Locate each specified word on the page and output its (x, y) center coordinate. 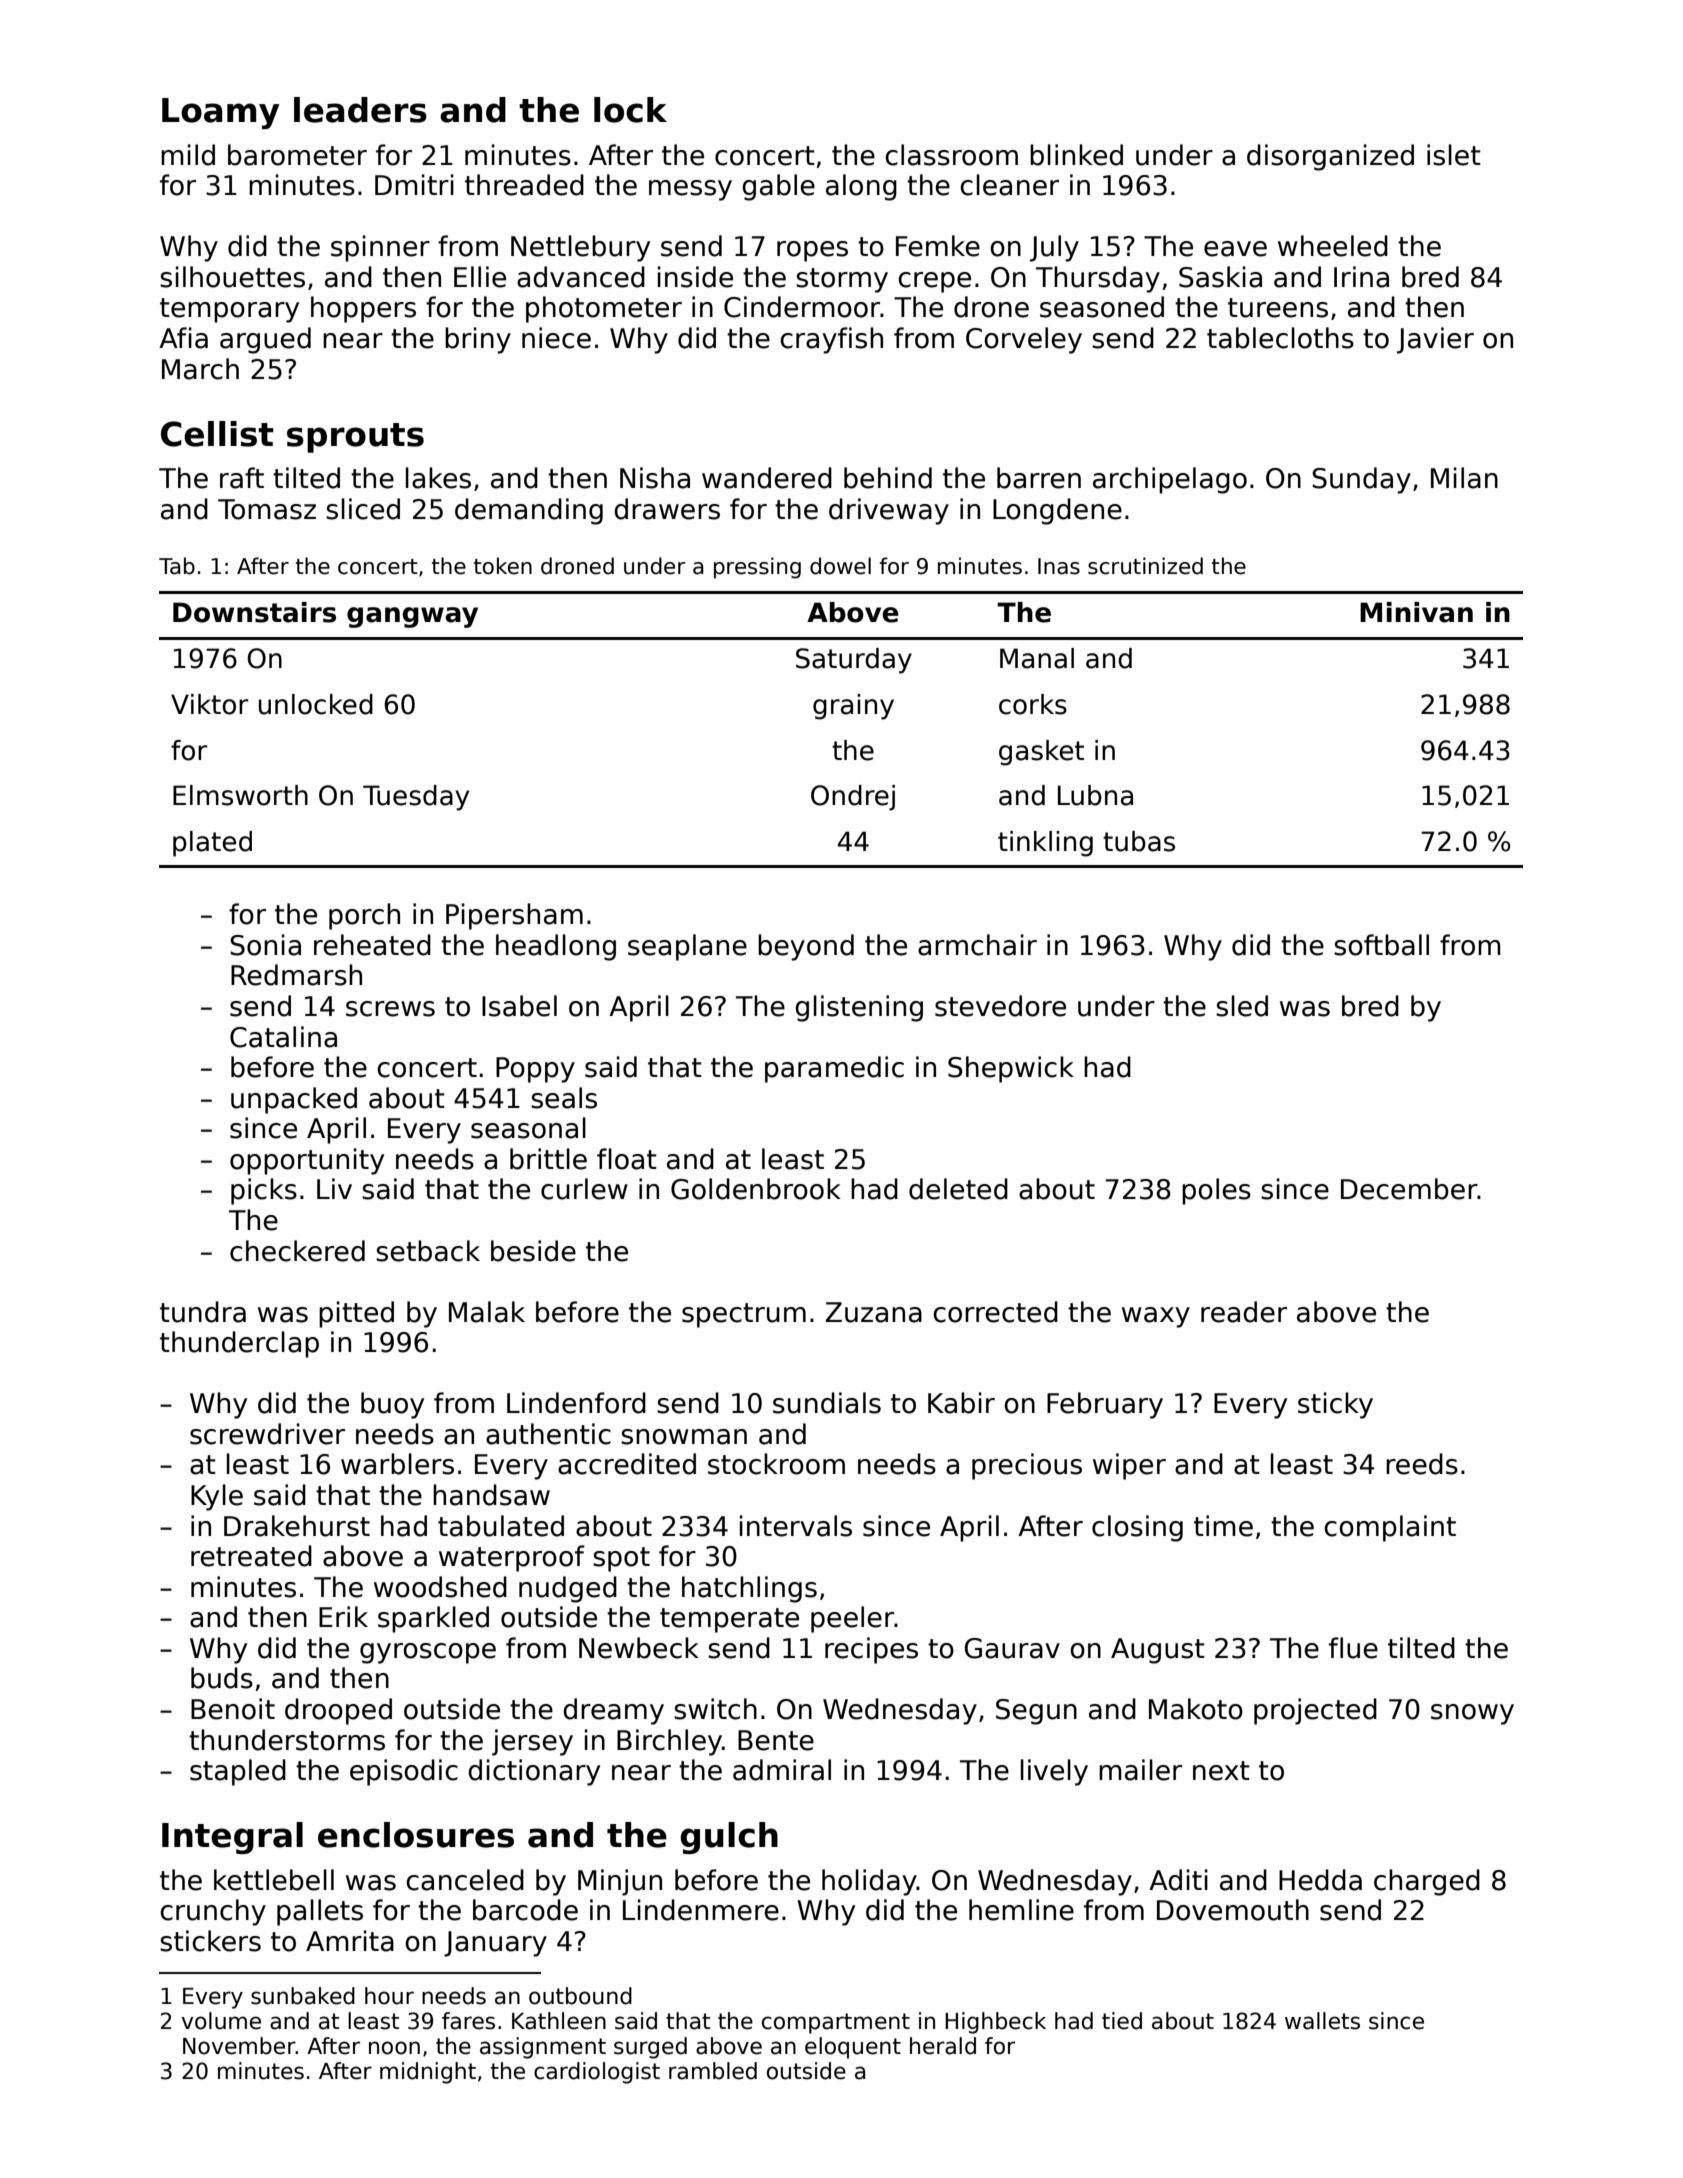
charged (1427, 1882)
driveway (889, 511)
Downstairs (254, 612)
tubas (1139, 841)
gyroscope (428, 1653)
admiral (782, 1770)
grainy (853, 707)
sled (1242, 1006)
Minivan (1416, 612)
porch (364, 916)
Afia (183, 338)
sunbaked (303, 1996)
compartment (836, 2023)
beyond (806, 947)
